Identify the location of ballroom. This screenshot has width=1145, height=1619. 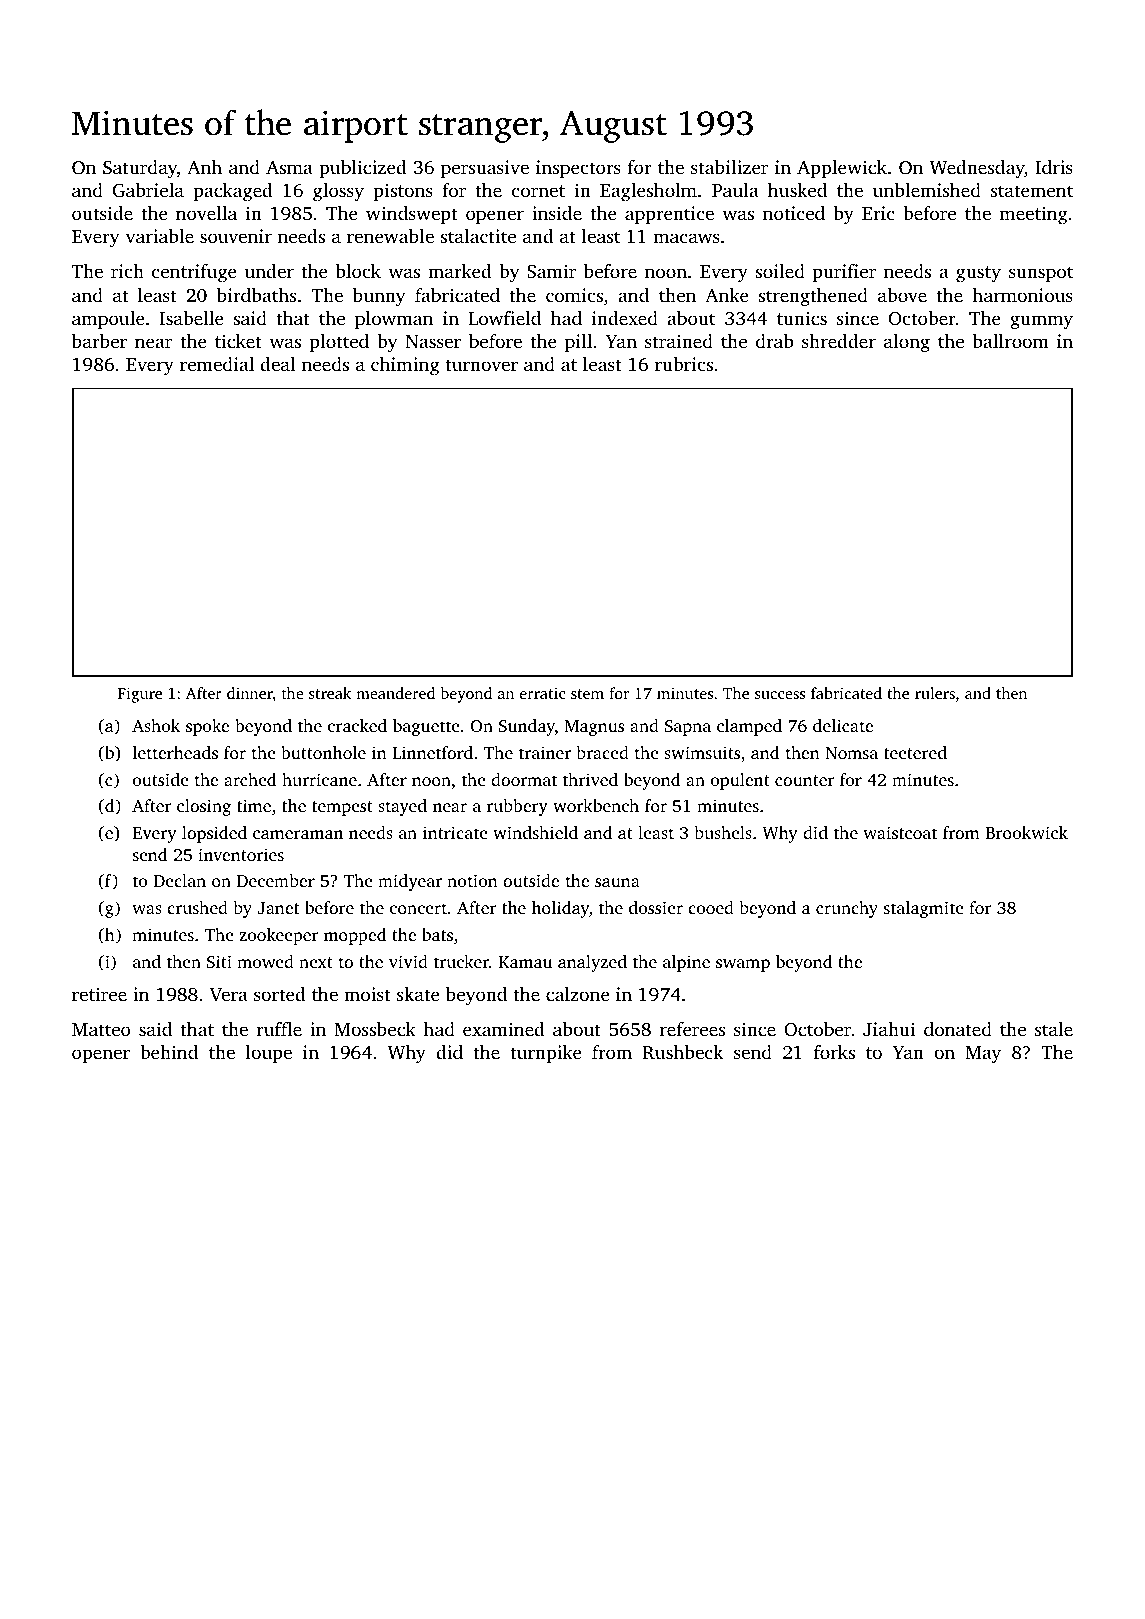
(1011, 341).
